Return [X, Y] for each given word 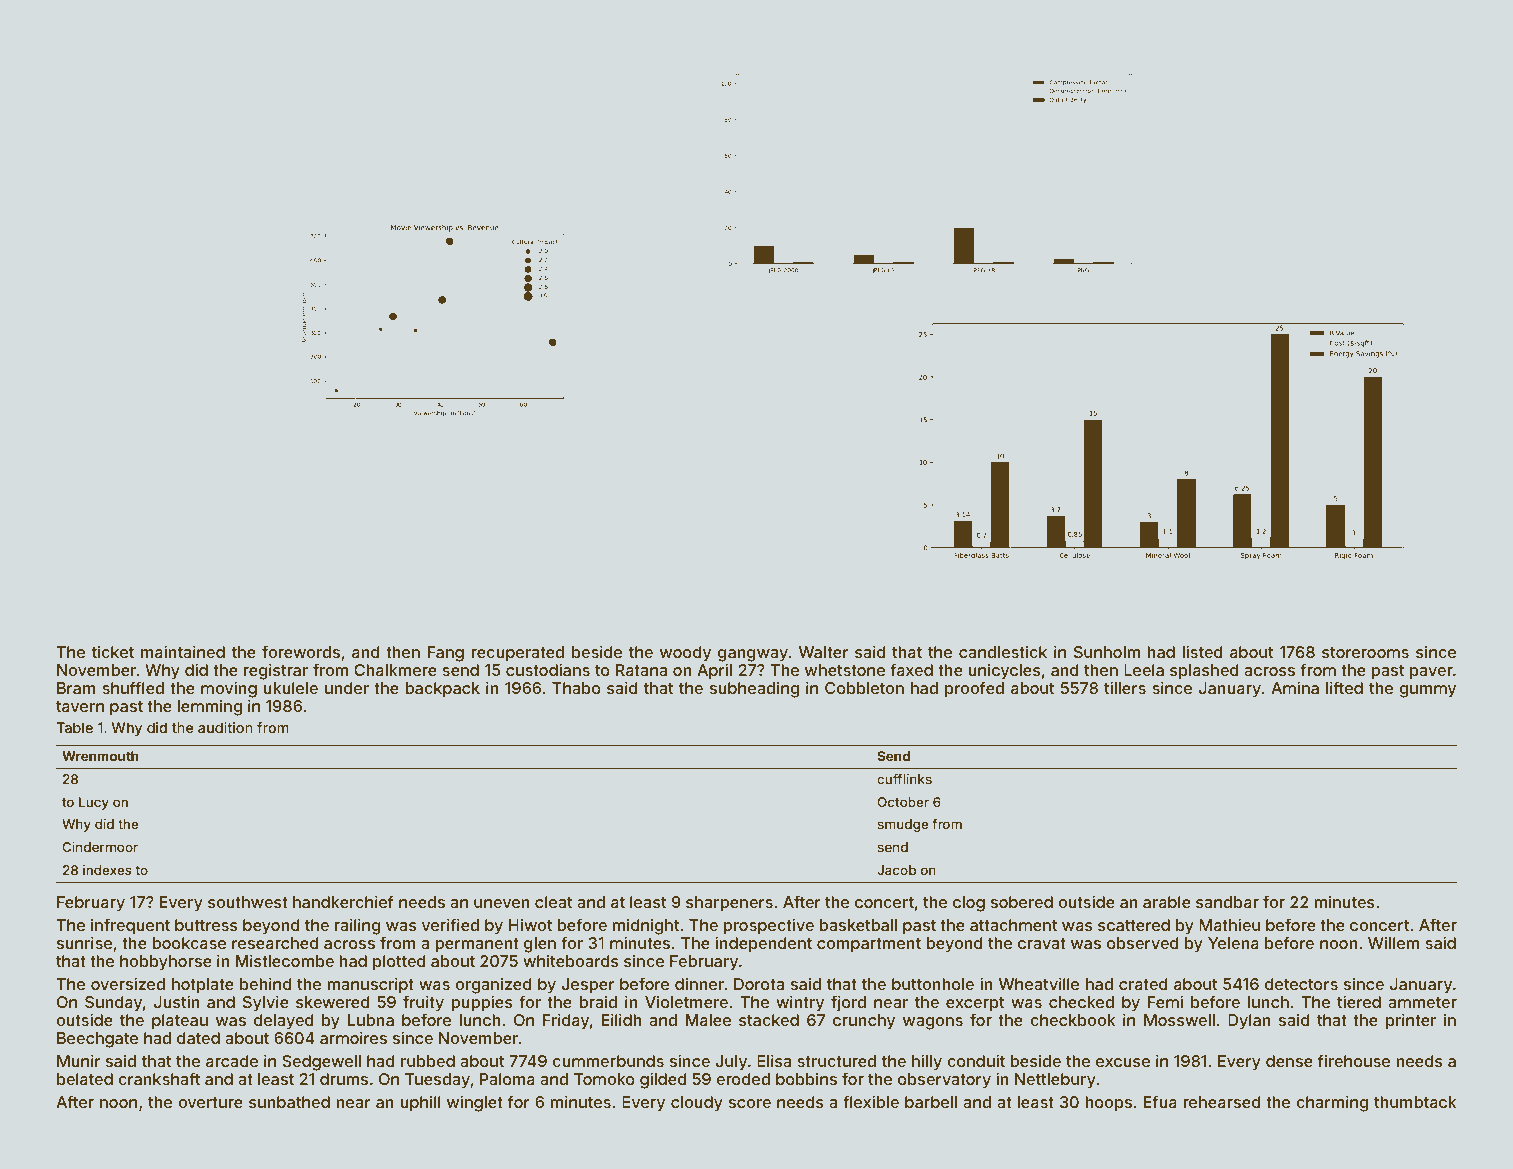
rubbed [428, 1061]
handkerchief [343, 901]
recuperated [517, 654]
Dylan [1249, 1022]
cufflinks [904, 779]
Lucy [94, 803]
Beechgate [97, 1040]
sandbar [1227, 902]
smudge [903, 825]
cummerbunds [608, 1061]
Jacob [896, 870]
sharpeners [729, 904]
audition [225, 727]
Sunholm [1107, 652]
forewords [301, 651]
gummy [1427, 691]
